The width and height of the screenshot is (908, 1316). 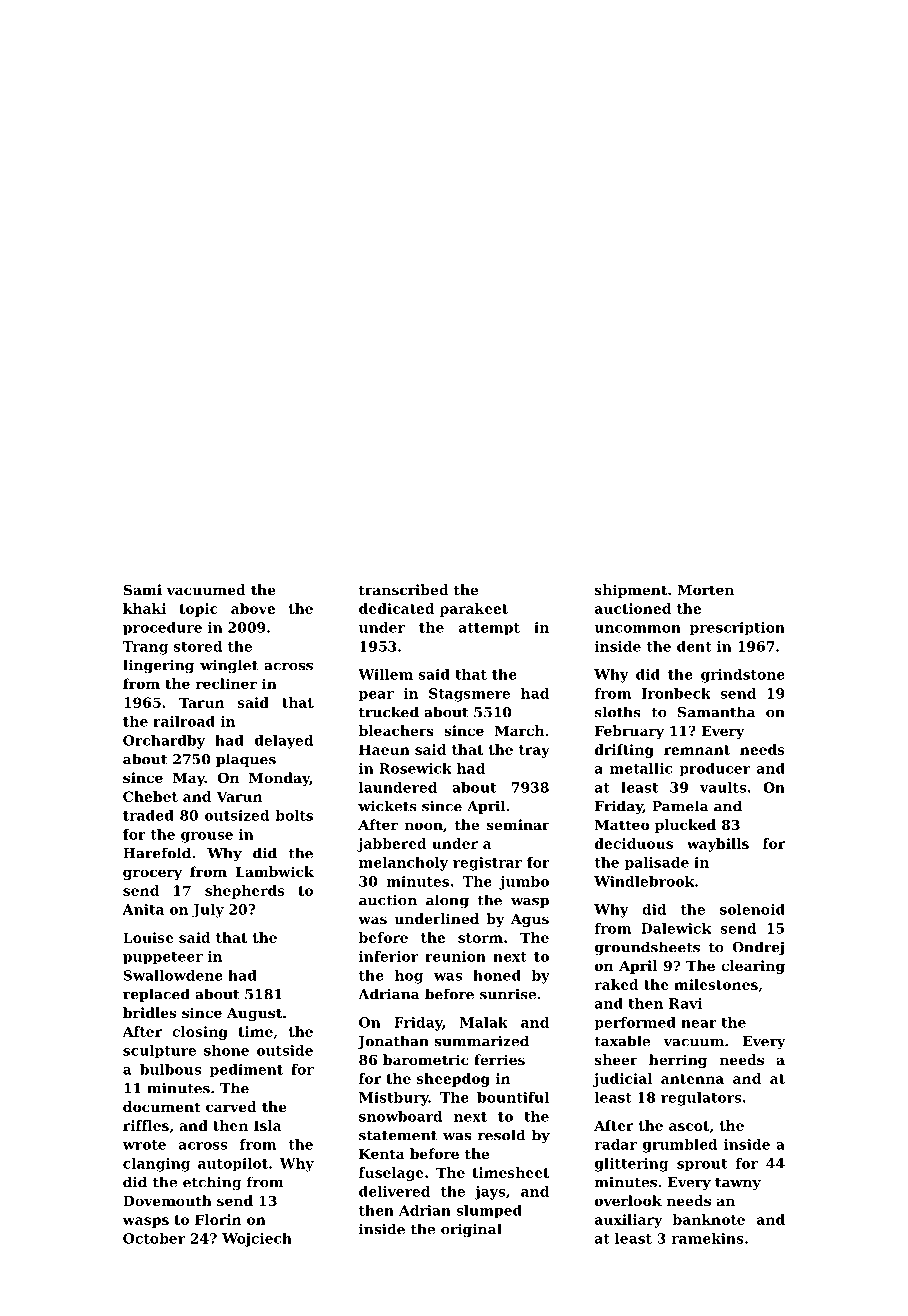 What do you see at coordinates (384, 749) in the screenshot?
I see `Haeun` at bounding box center [384, 749].
